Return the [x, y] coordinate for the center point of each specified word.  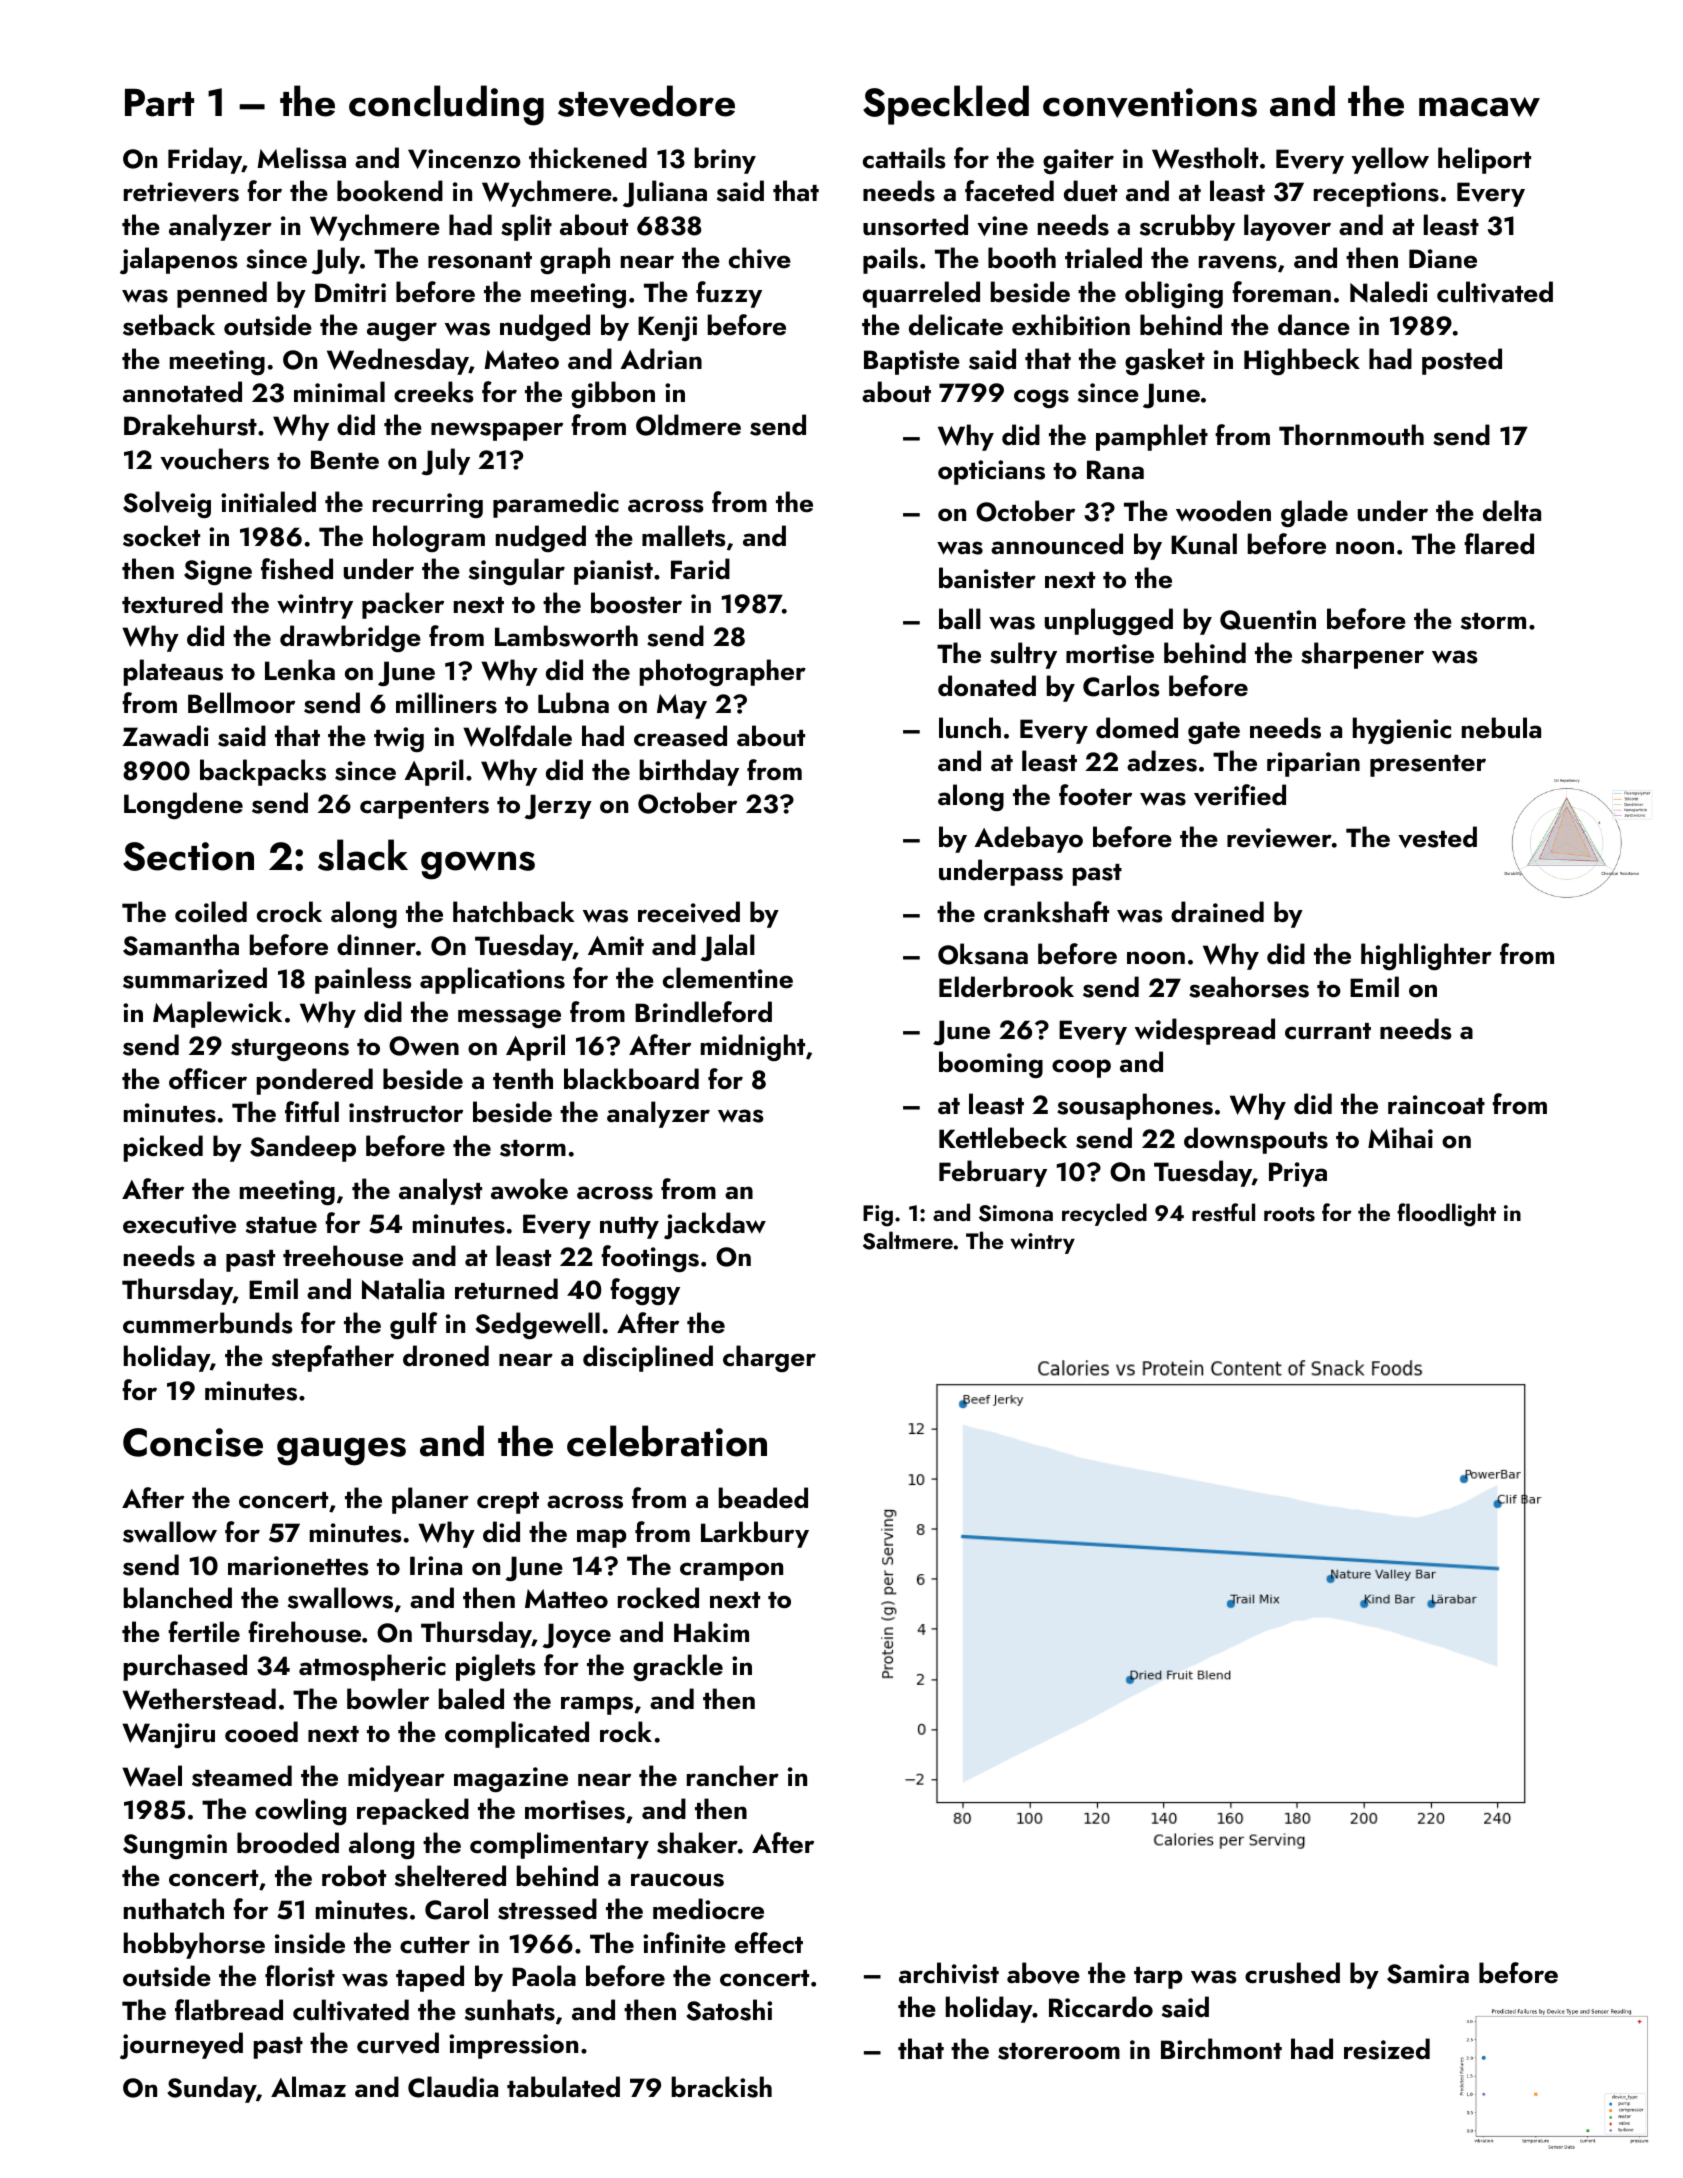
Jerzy [558, 806]
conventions [1150, 103]
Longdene [183, 805]
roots [1289, 1214]
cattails [904, 158]
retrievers [181, 192]
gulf [414, 1325]
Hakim [711, 1632]
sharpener [1362, 655]
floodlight [1446, 1215]
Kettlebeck [1003, 1138]
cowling [300, 1811]
